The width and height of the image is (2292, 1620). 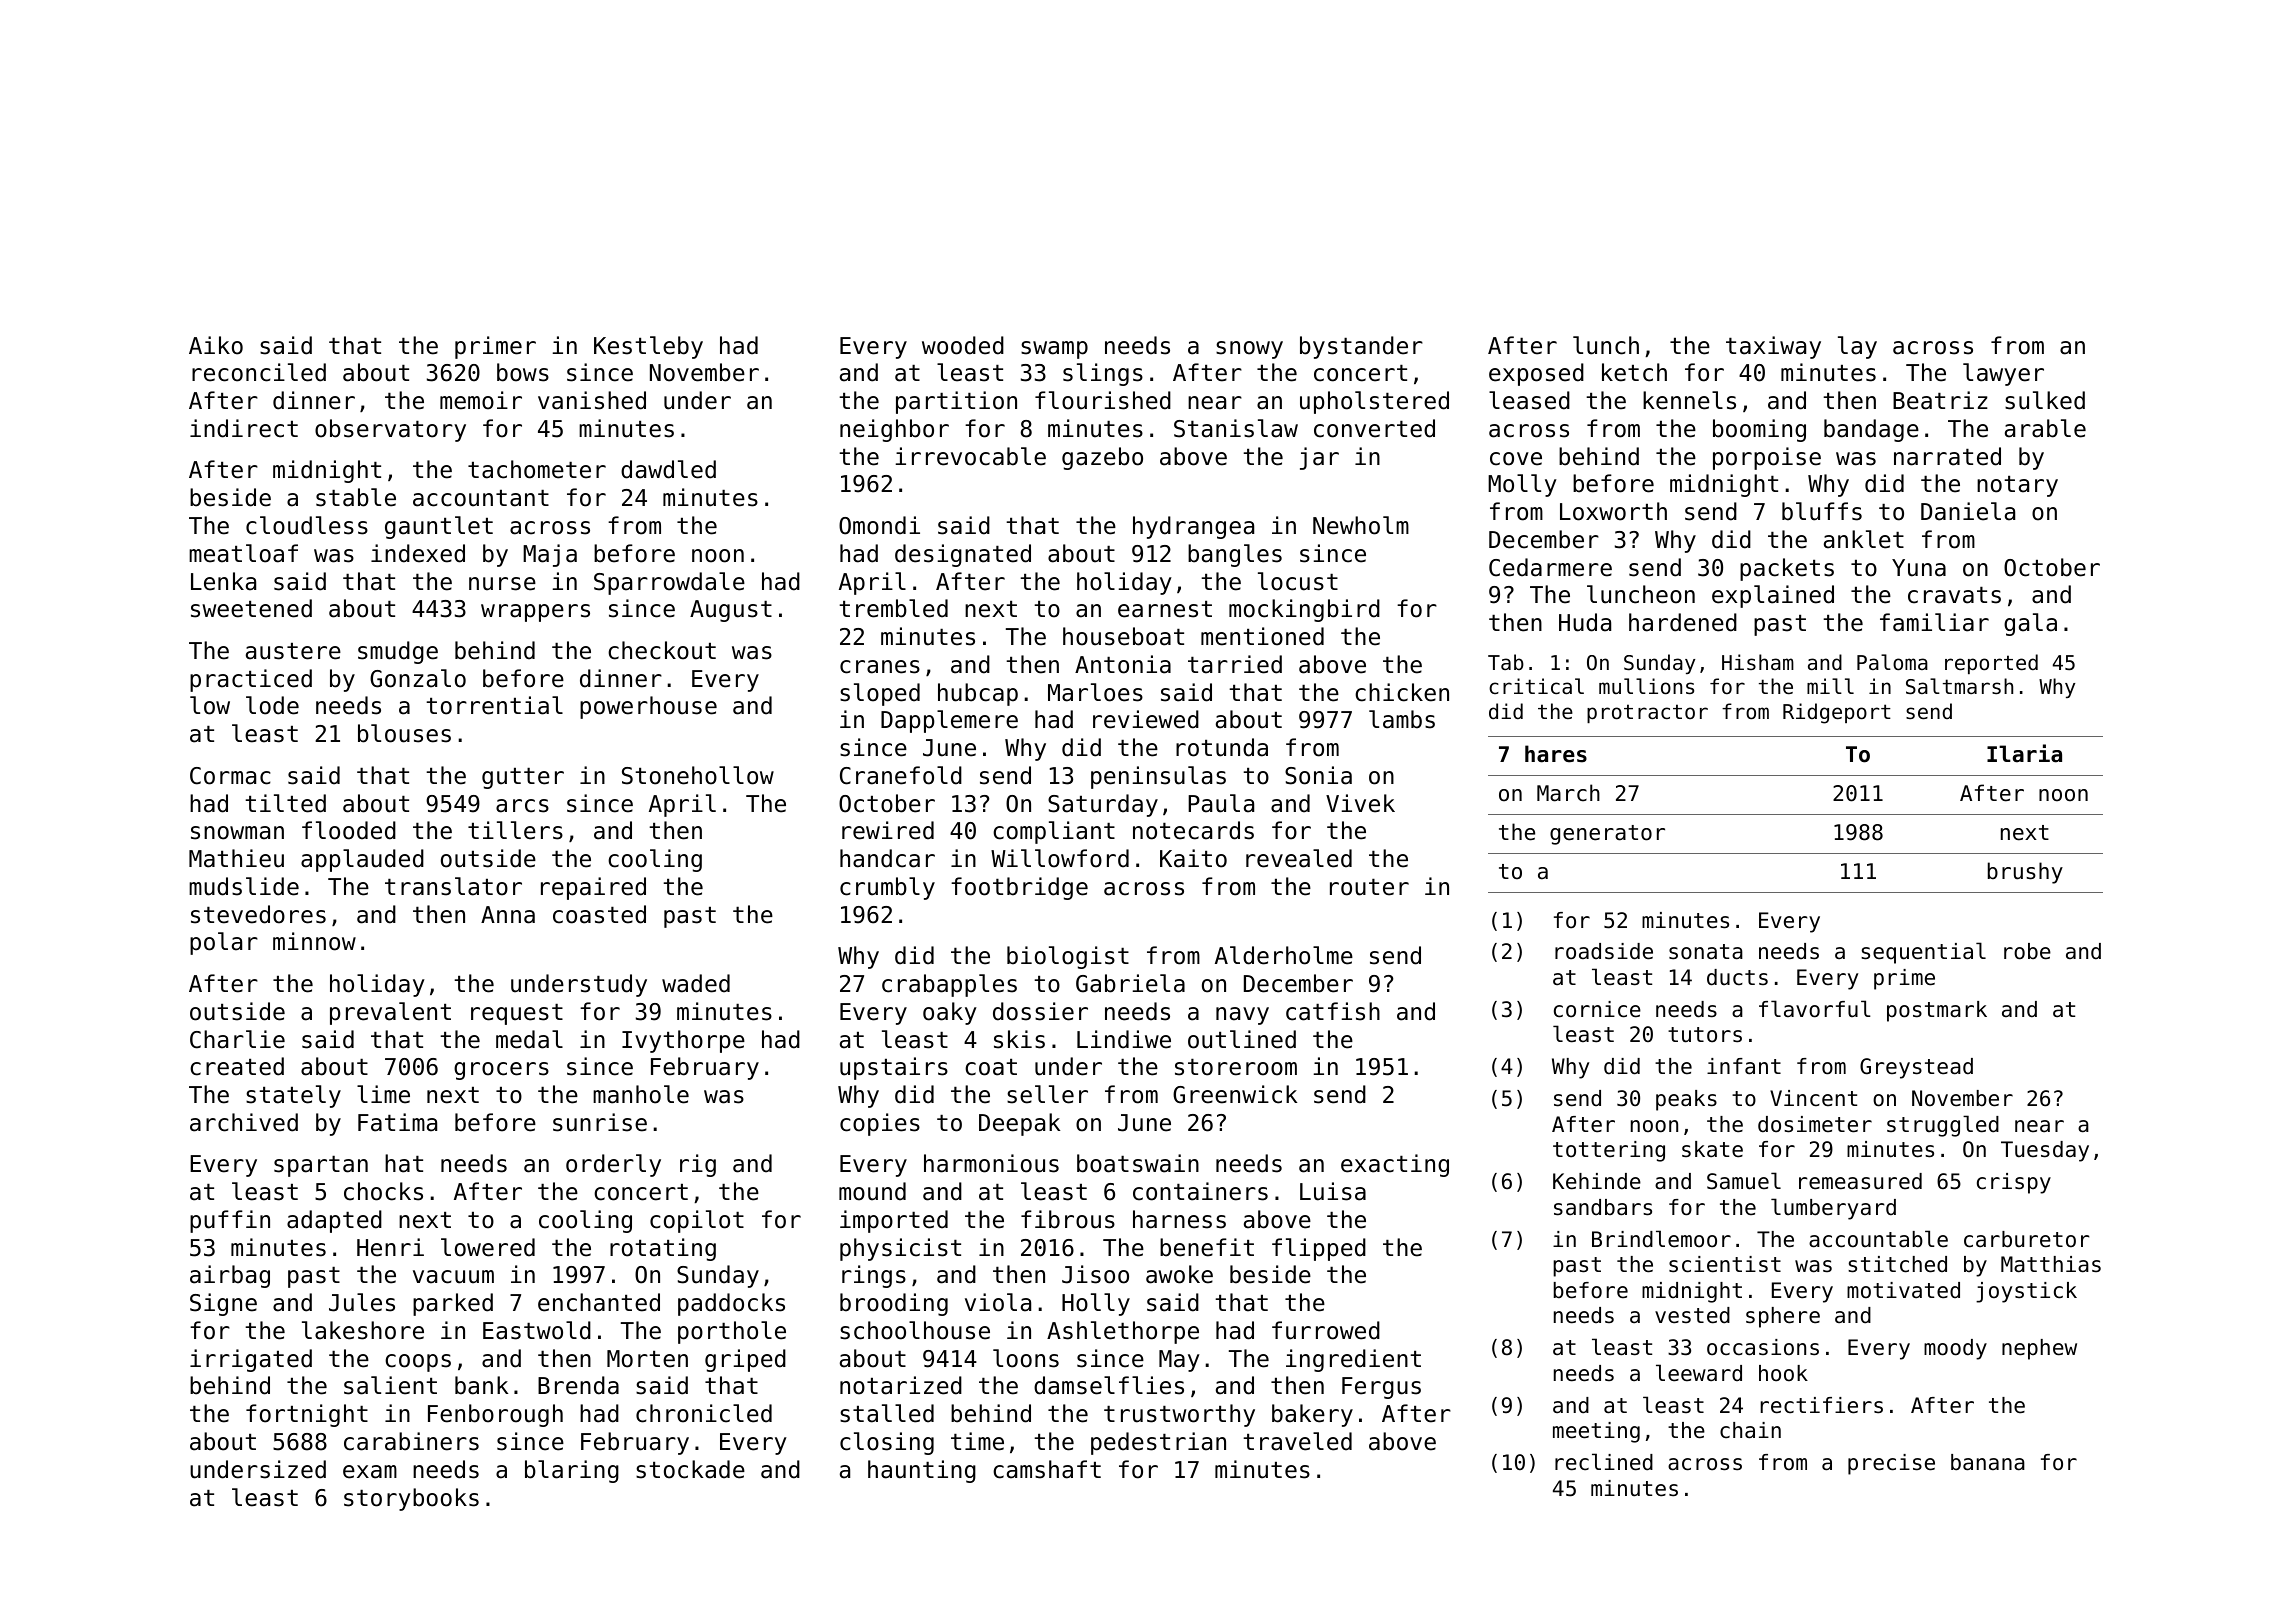 I want to click on Luisa, so click(x=1333, y=1191).
